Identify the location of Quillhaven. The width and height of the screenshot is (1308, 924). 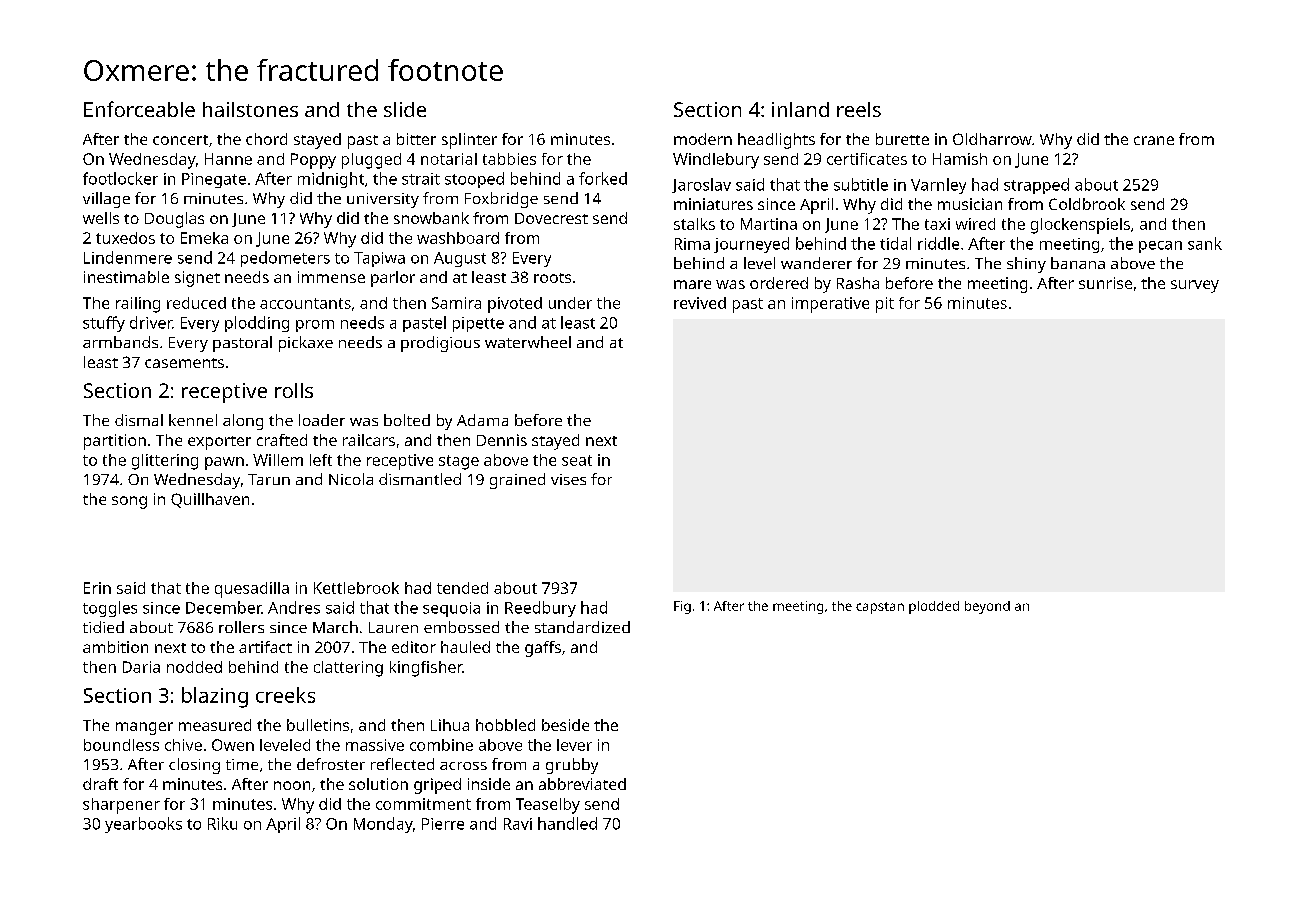
(210, 500).
